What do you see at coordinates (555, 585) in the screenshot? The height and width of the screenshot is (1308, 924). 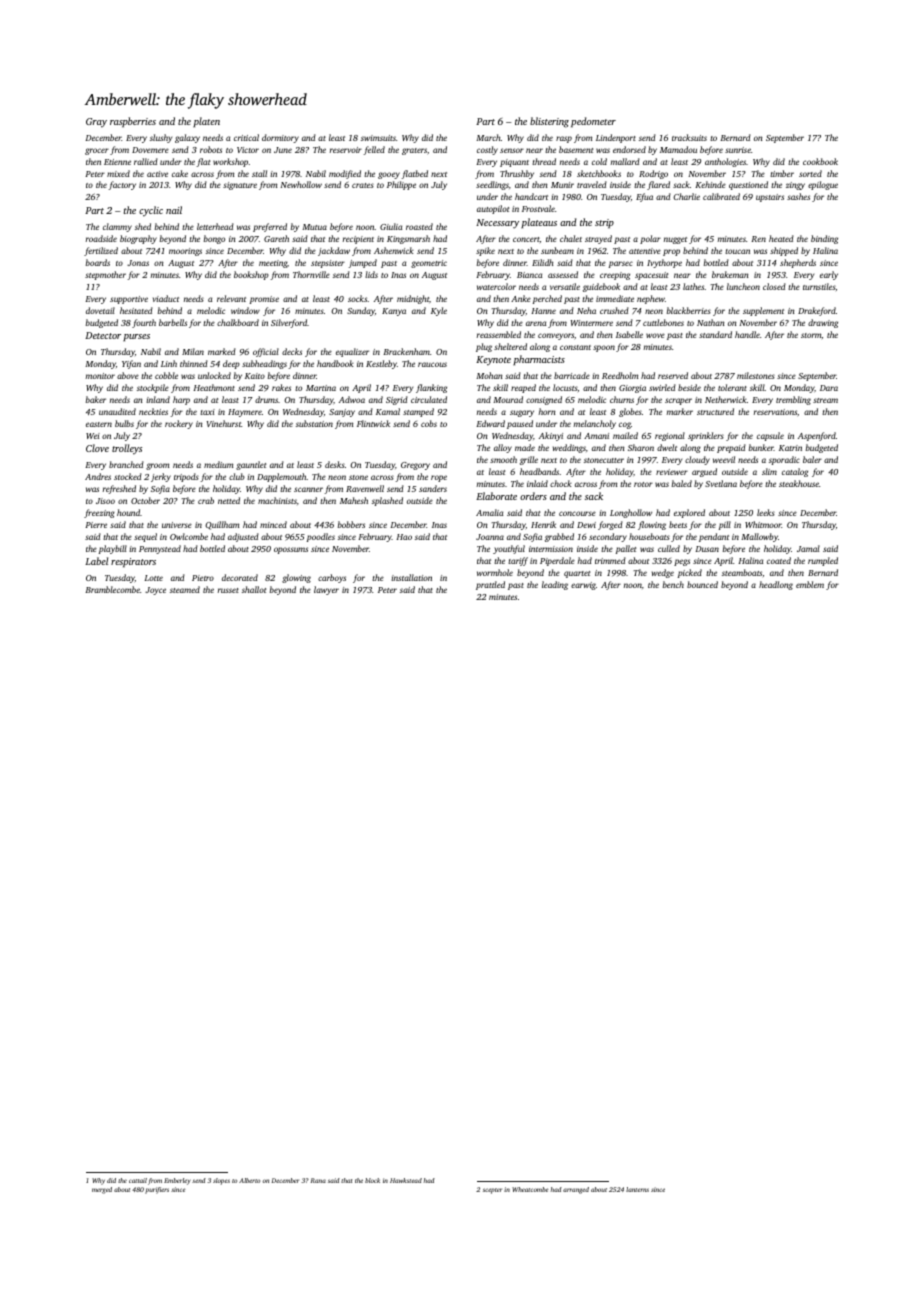 I see `leading` at bounding box center [555, 585].
